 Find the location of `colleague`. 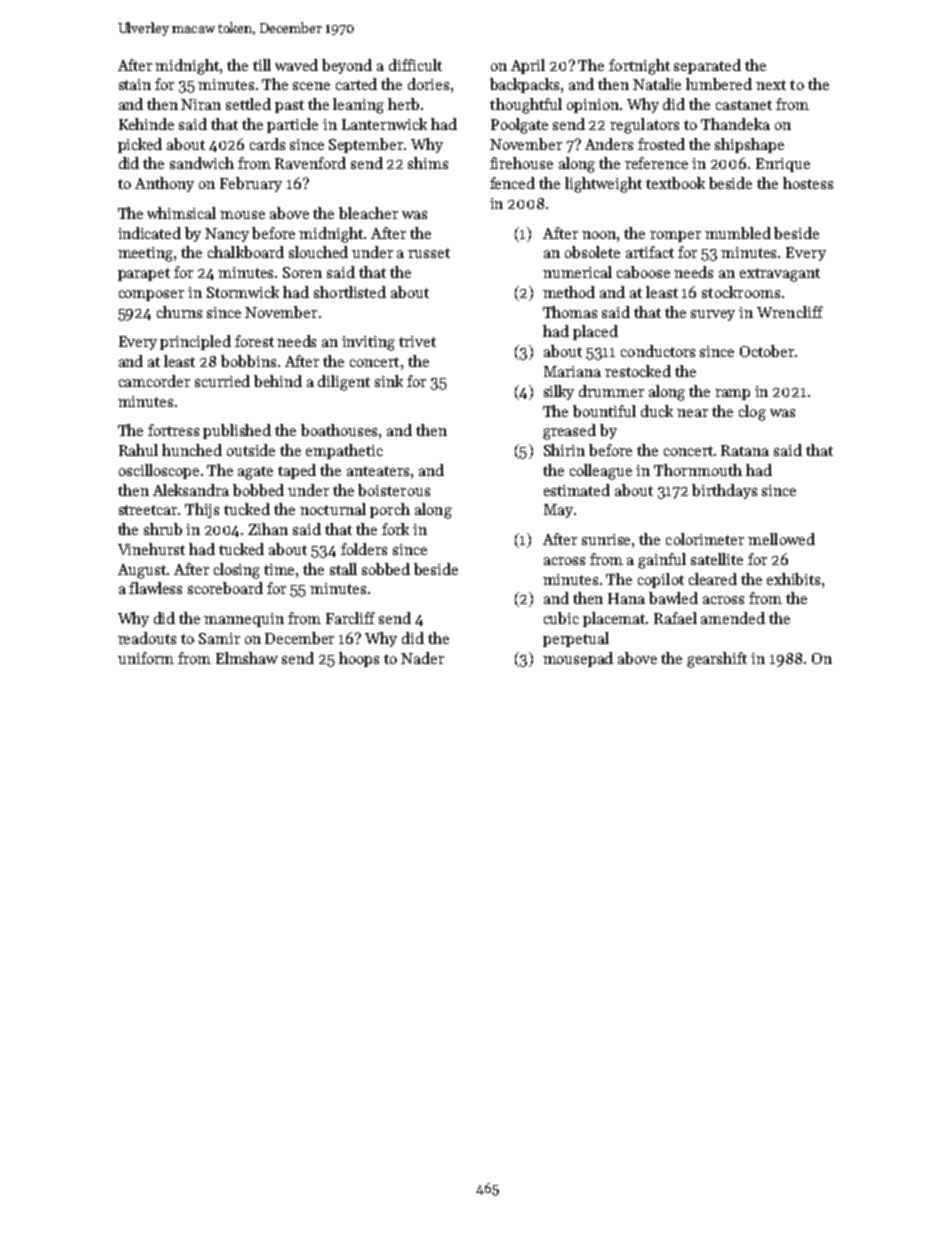

colleague is located at coordinates (601, 472).
